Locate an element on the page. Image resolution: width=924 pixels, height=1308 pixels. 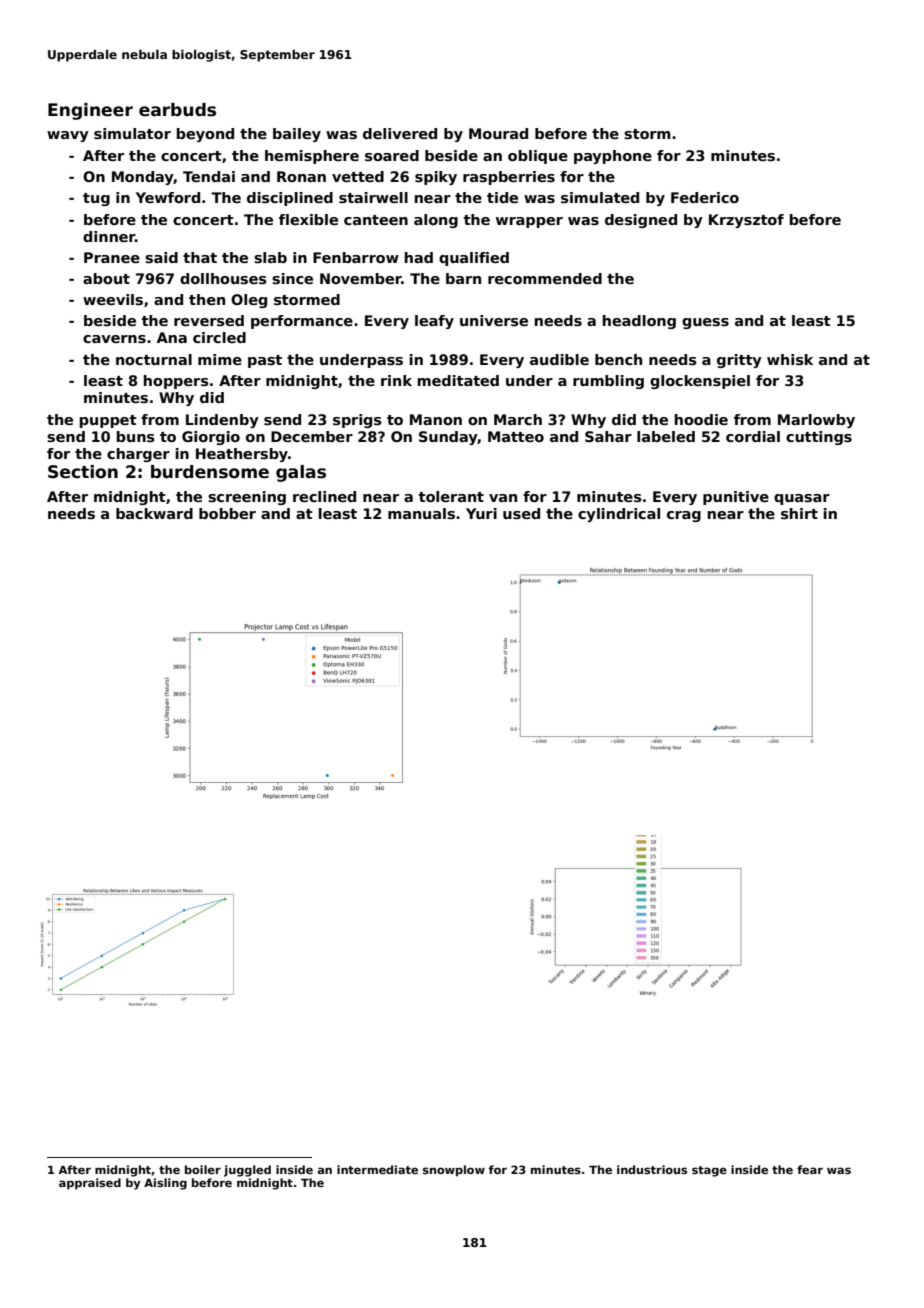
juggled is located at coordinates (247, 1171).
